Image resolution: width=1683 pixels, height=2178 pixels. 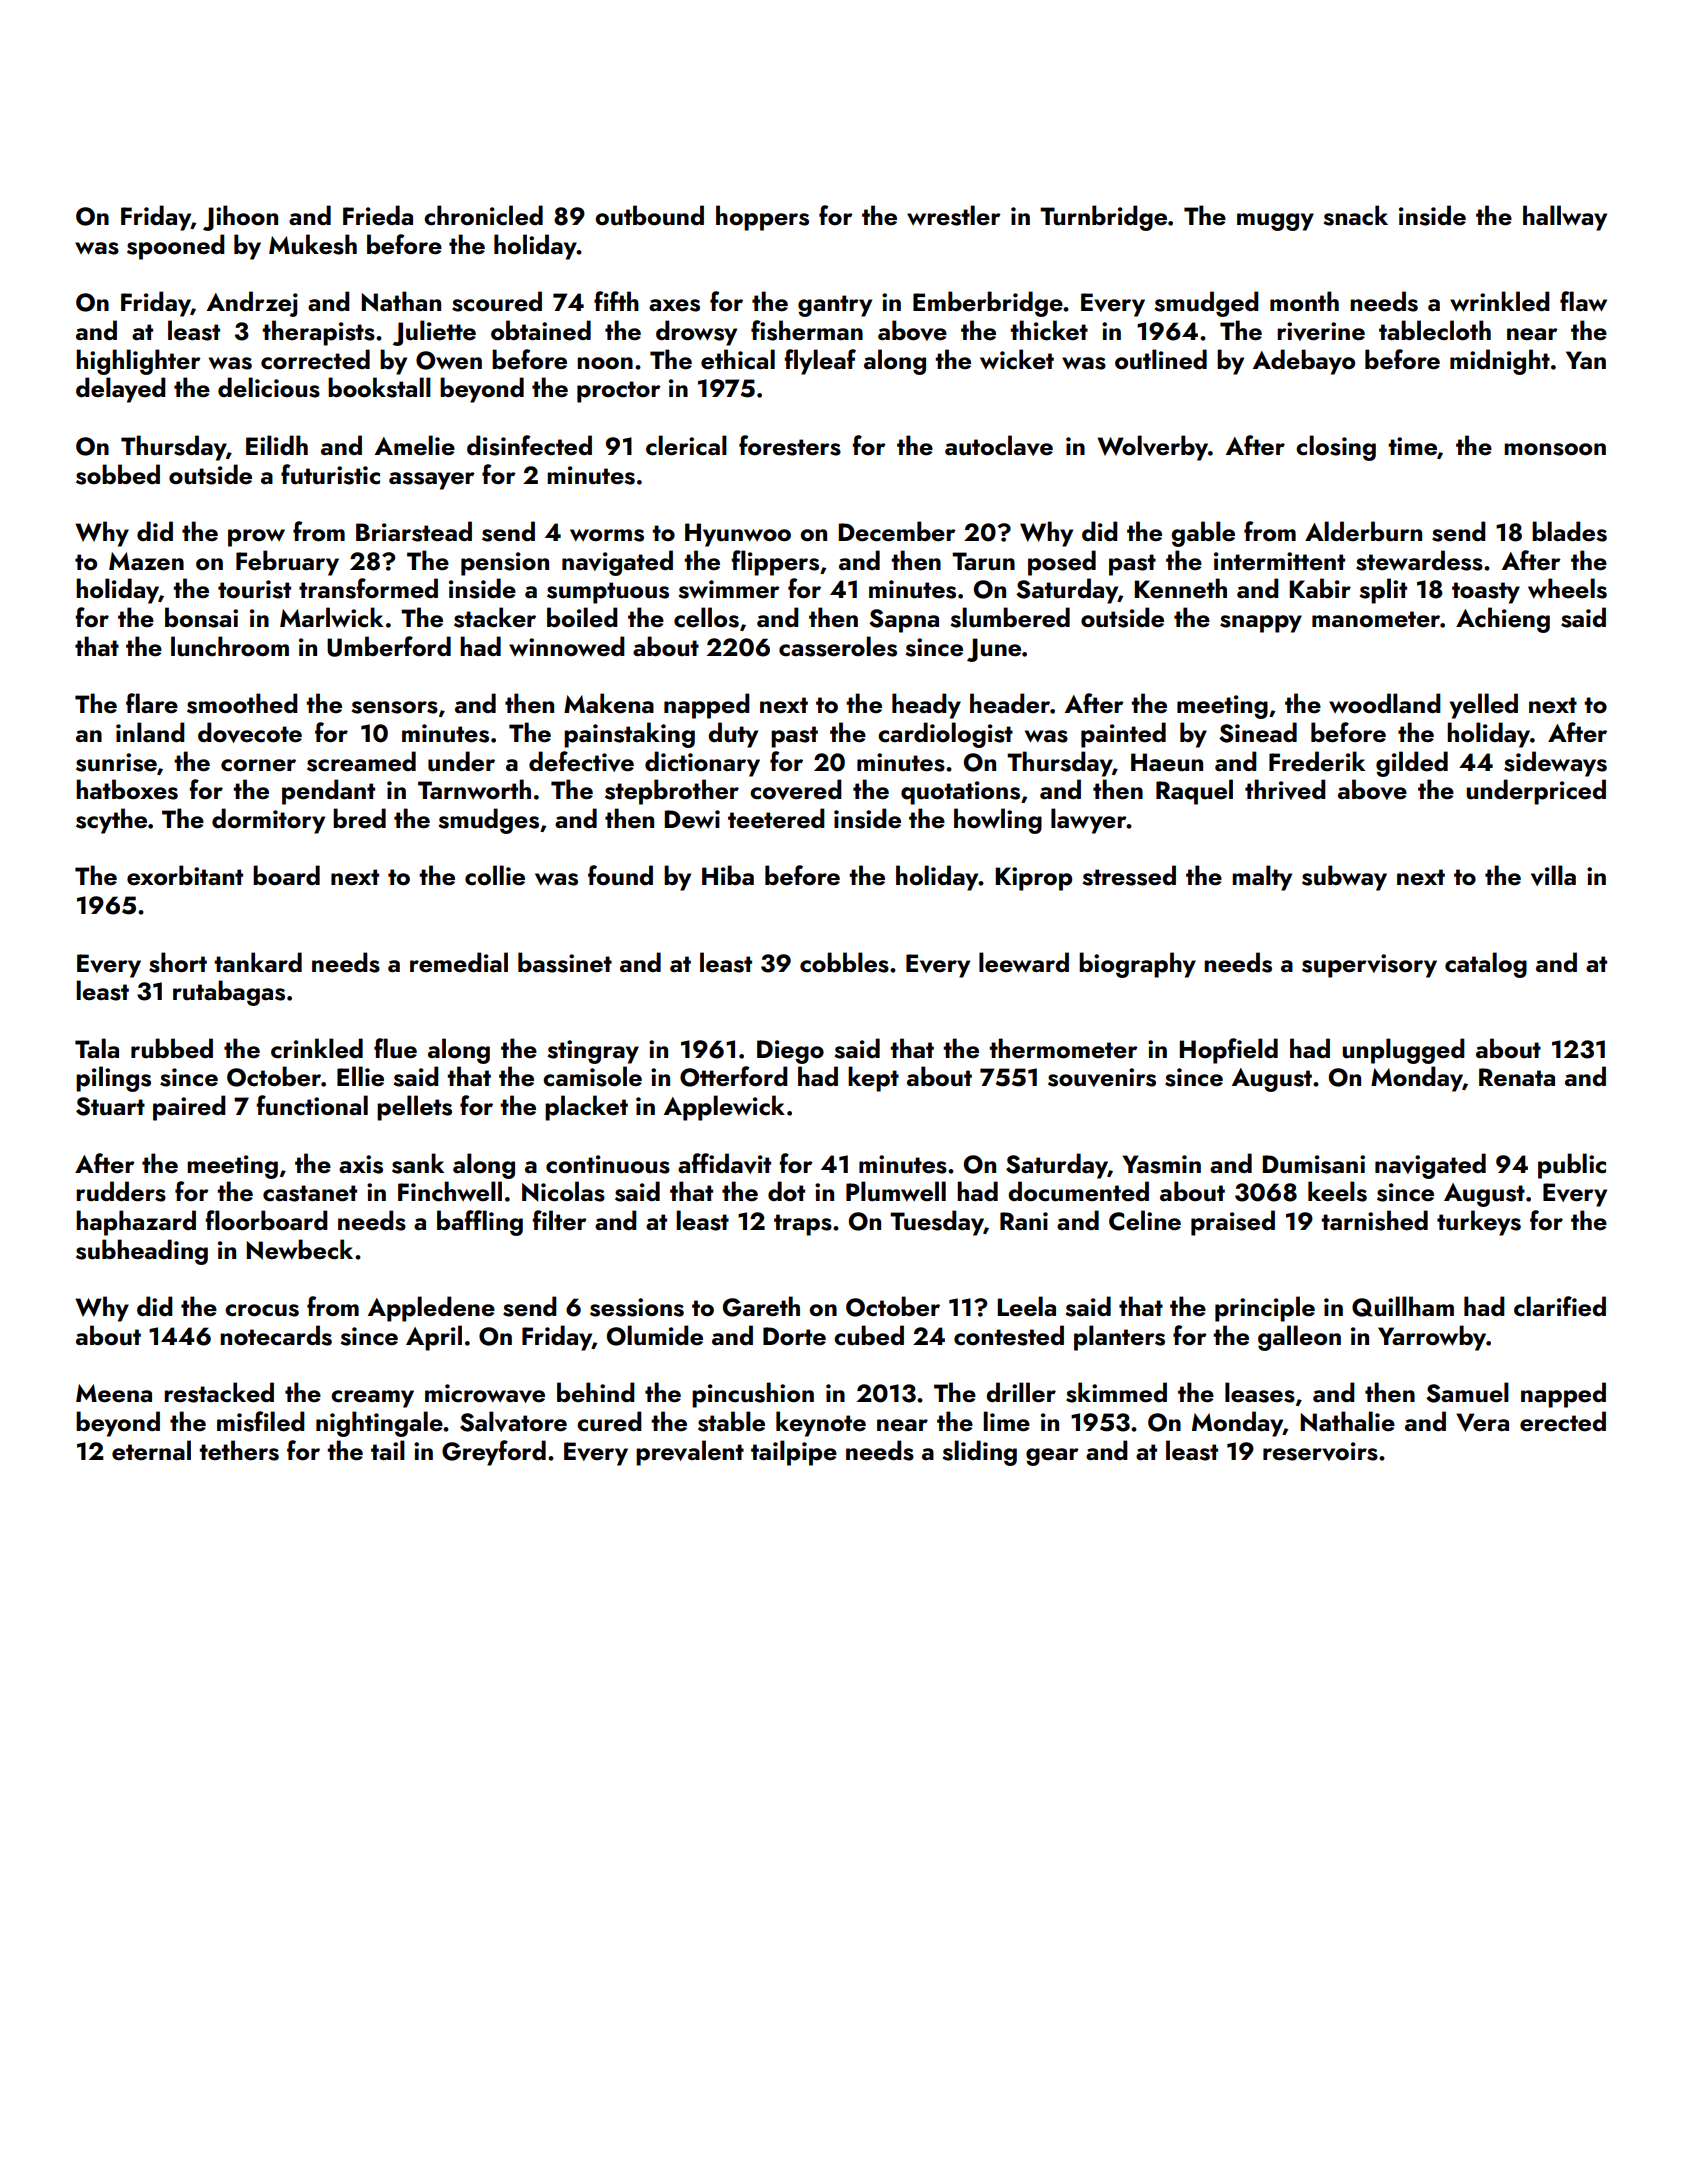 I want to click on proctor, so click(x=619, y=392).
